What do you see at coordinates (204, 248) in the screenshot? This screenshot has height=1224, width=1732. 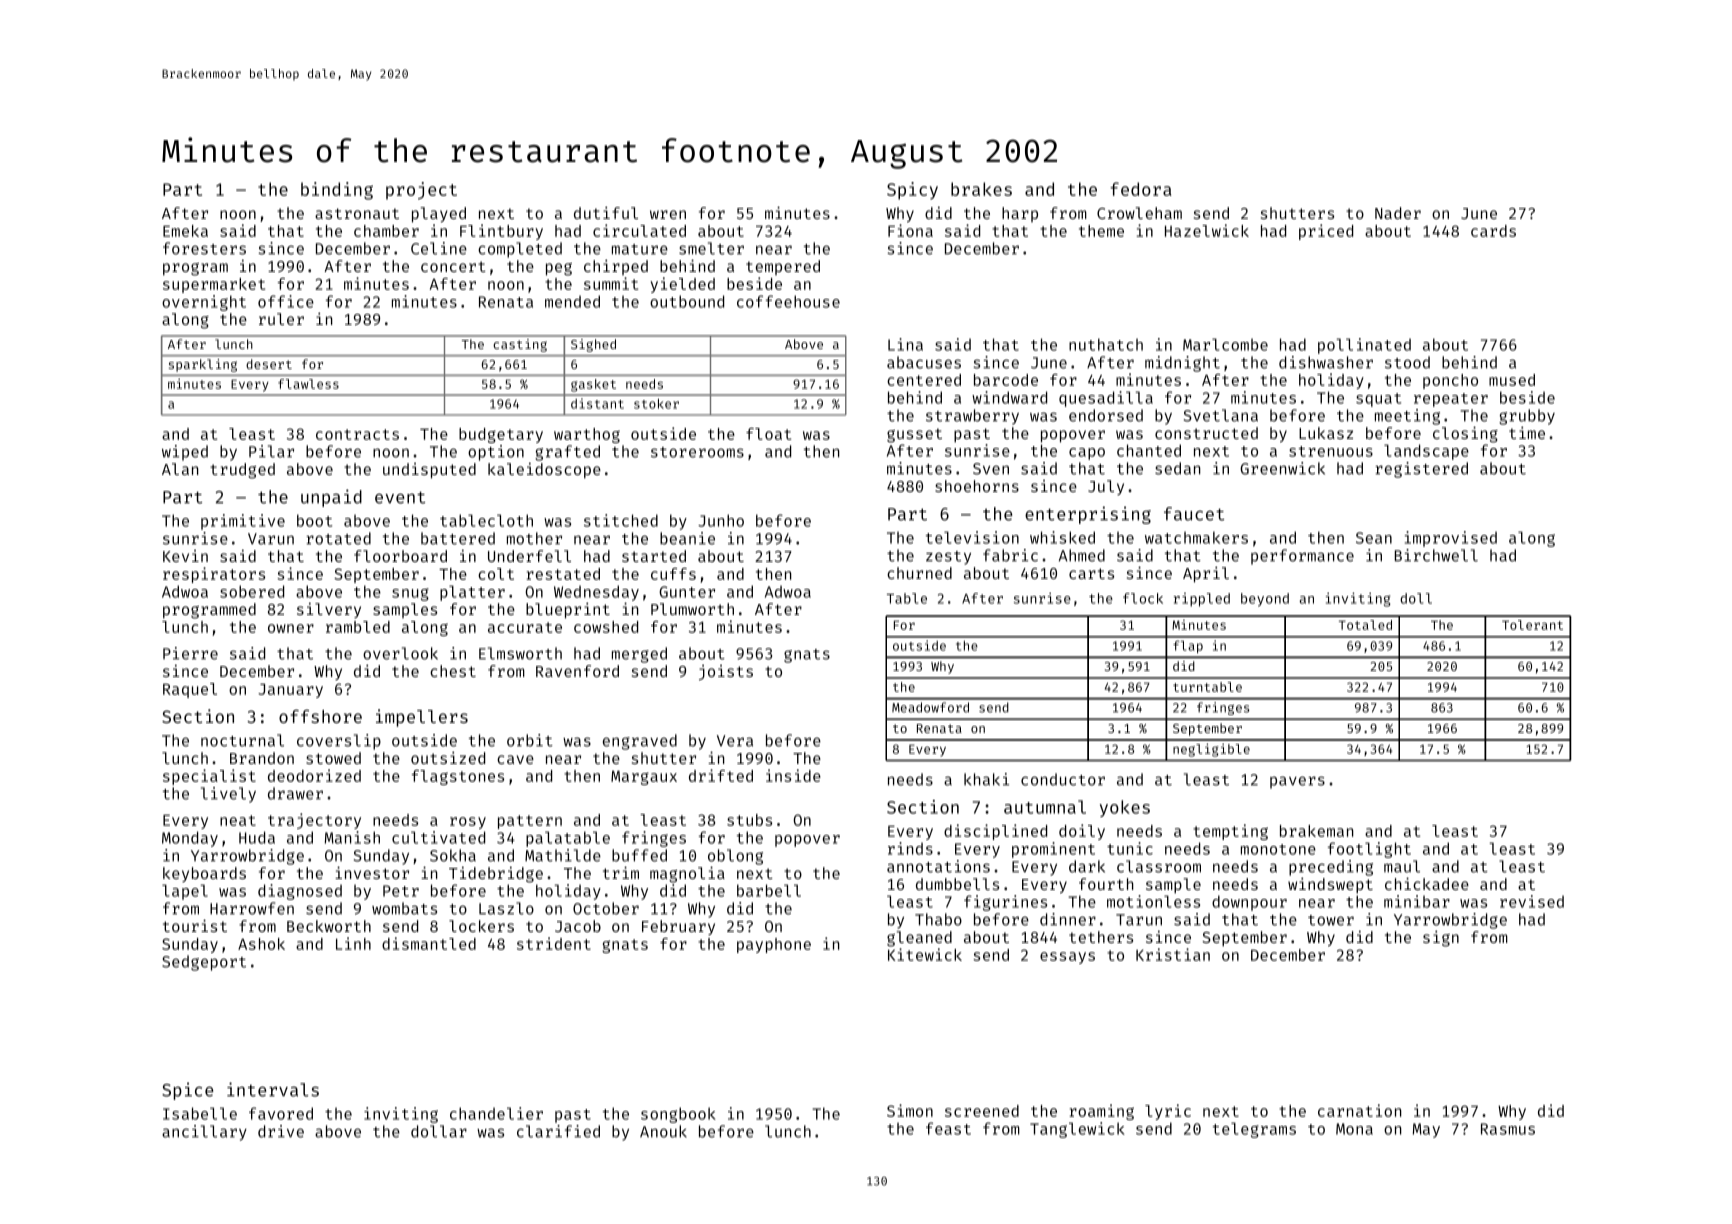 I see `foresters` at bounding box center [204, 248].
